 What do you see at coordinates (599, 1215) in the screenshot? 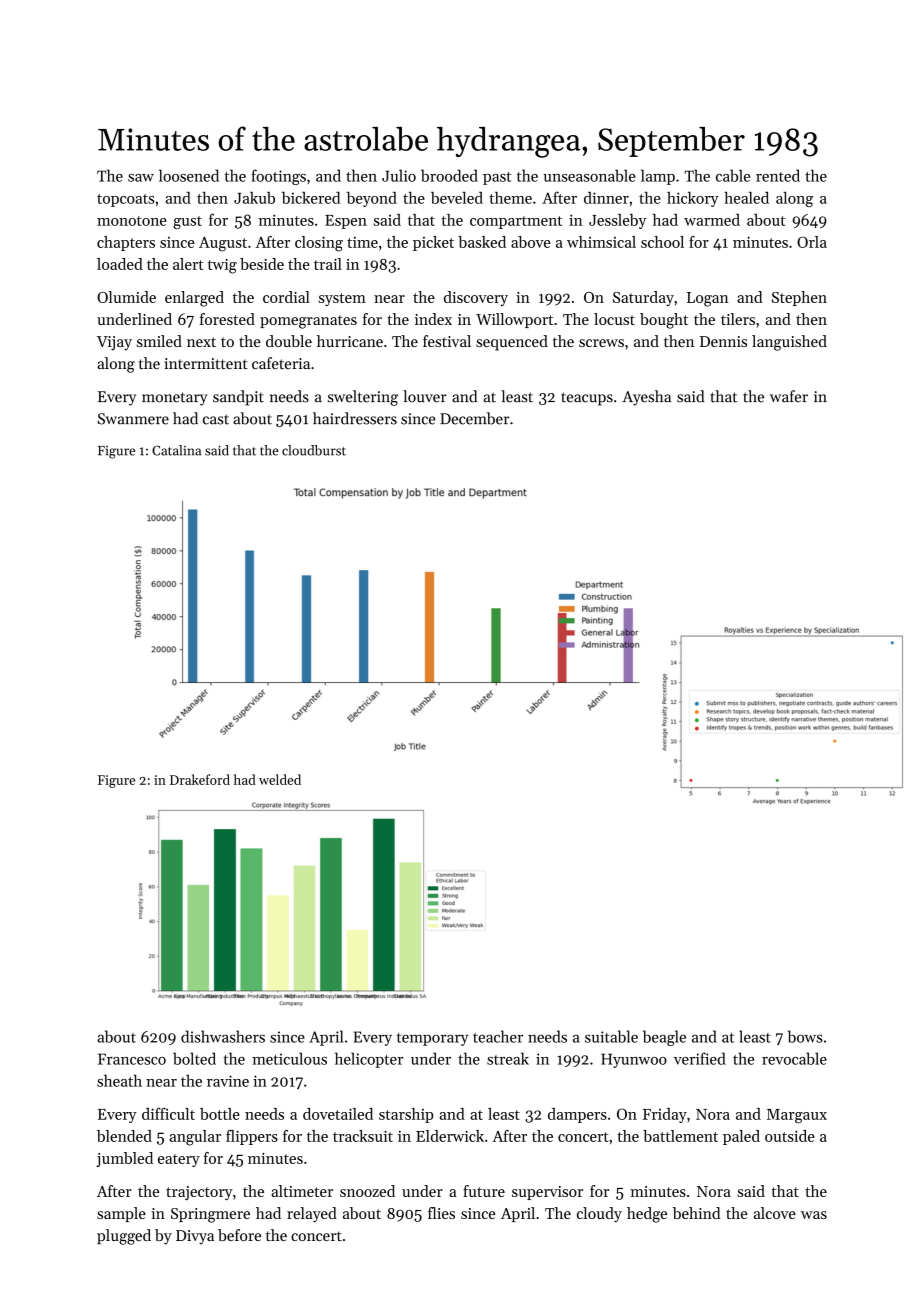
I see `cloudy` at bounding box center [599, 1215].
